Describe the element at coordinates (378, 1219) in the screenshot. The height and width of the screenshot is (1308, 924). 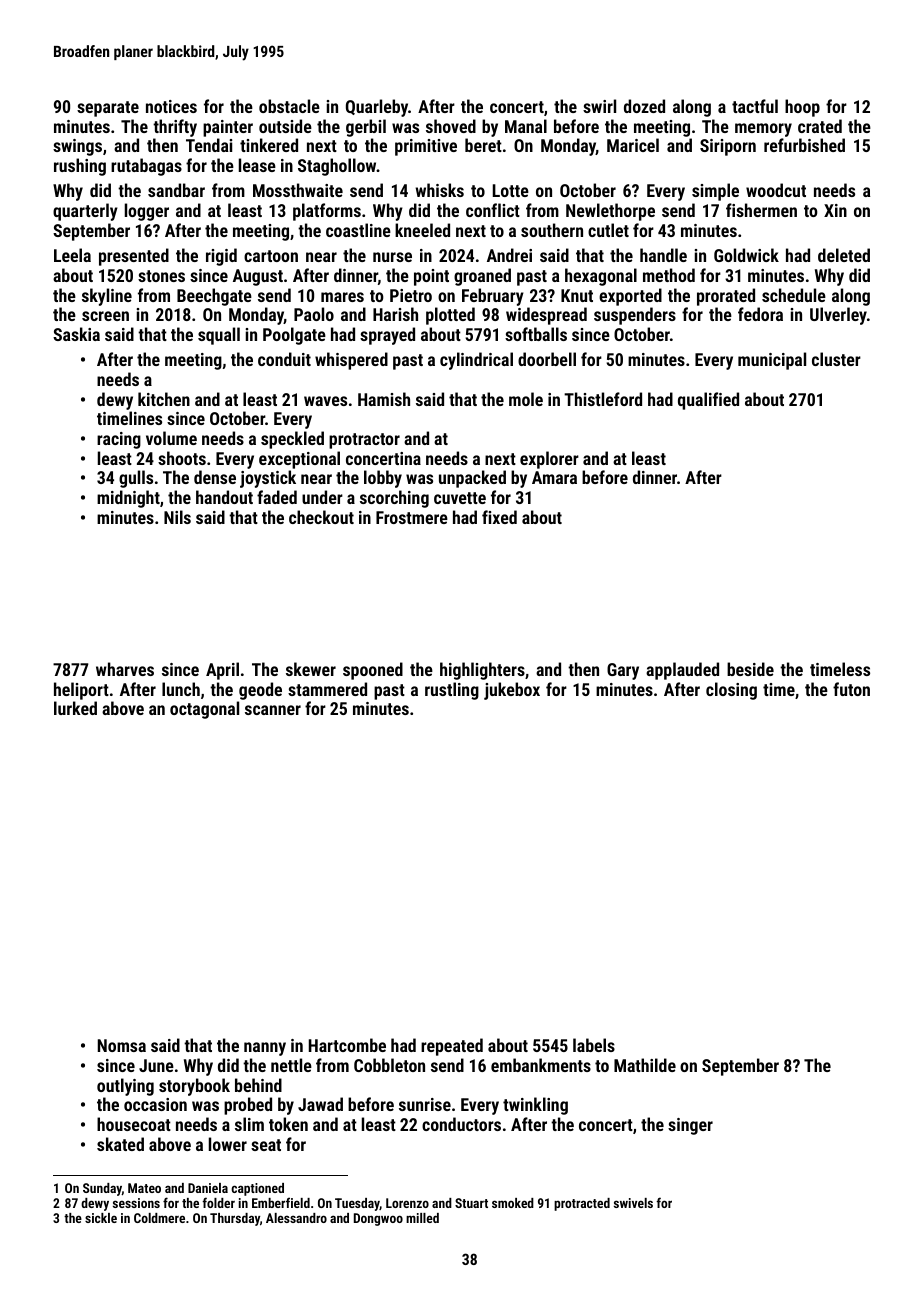
I see `Dongwoo` at that location.
